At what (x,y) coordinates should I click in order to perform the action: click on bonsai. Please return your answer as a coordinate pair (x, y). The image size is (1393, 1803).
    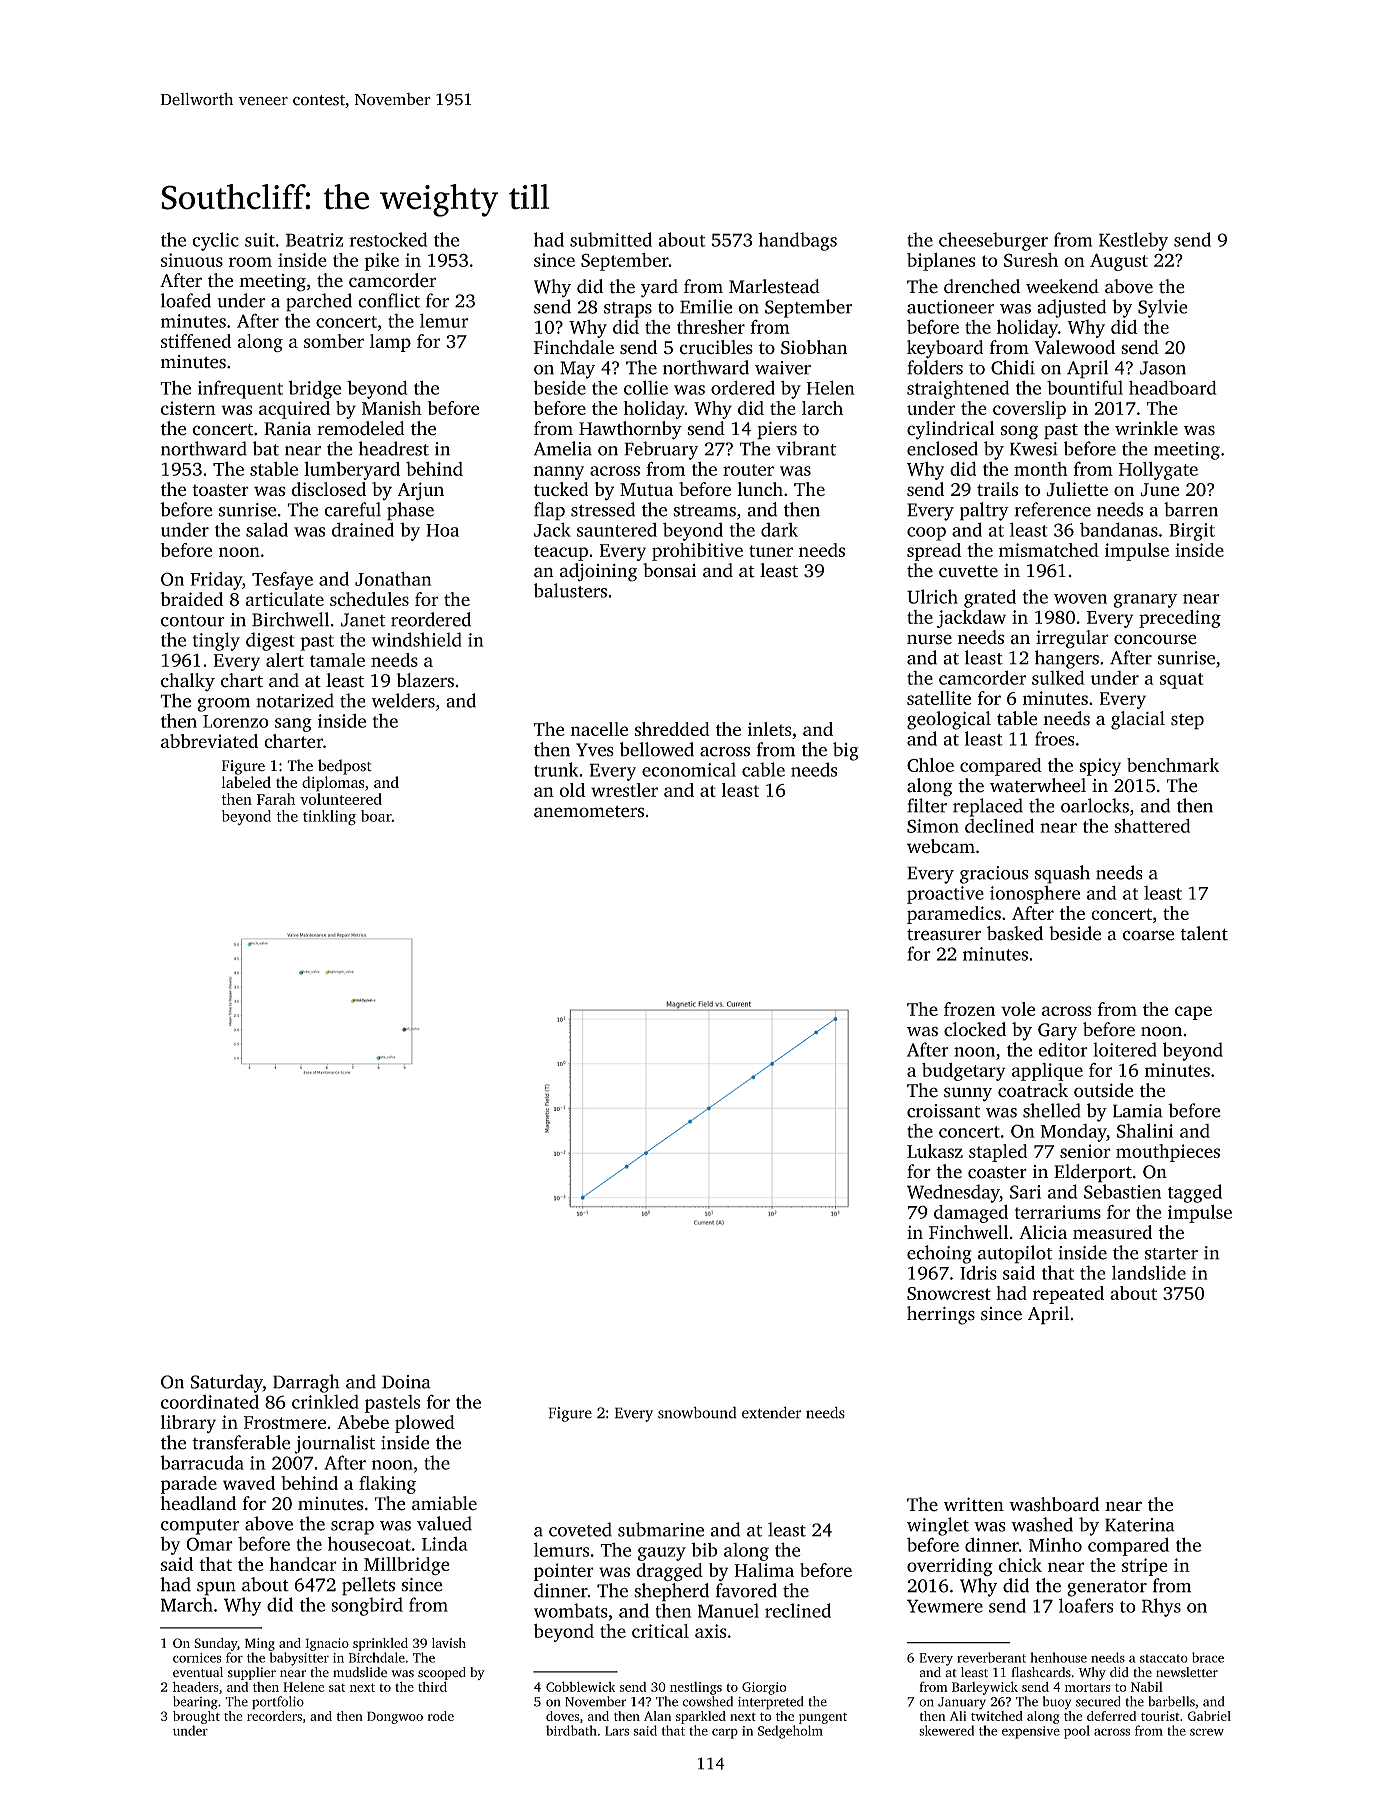
    Looking at the image, I should click on (669, 570).
